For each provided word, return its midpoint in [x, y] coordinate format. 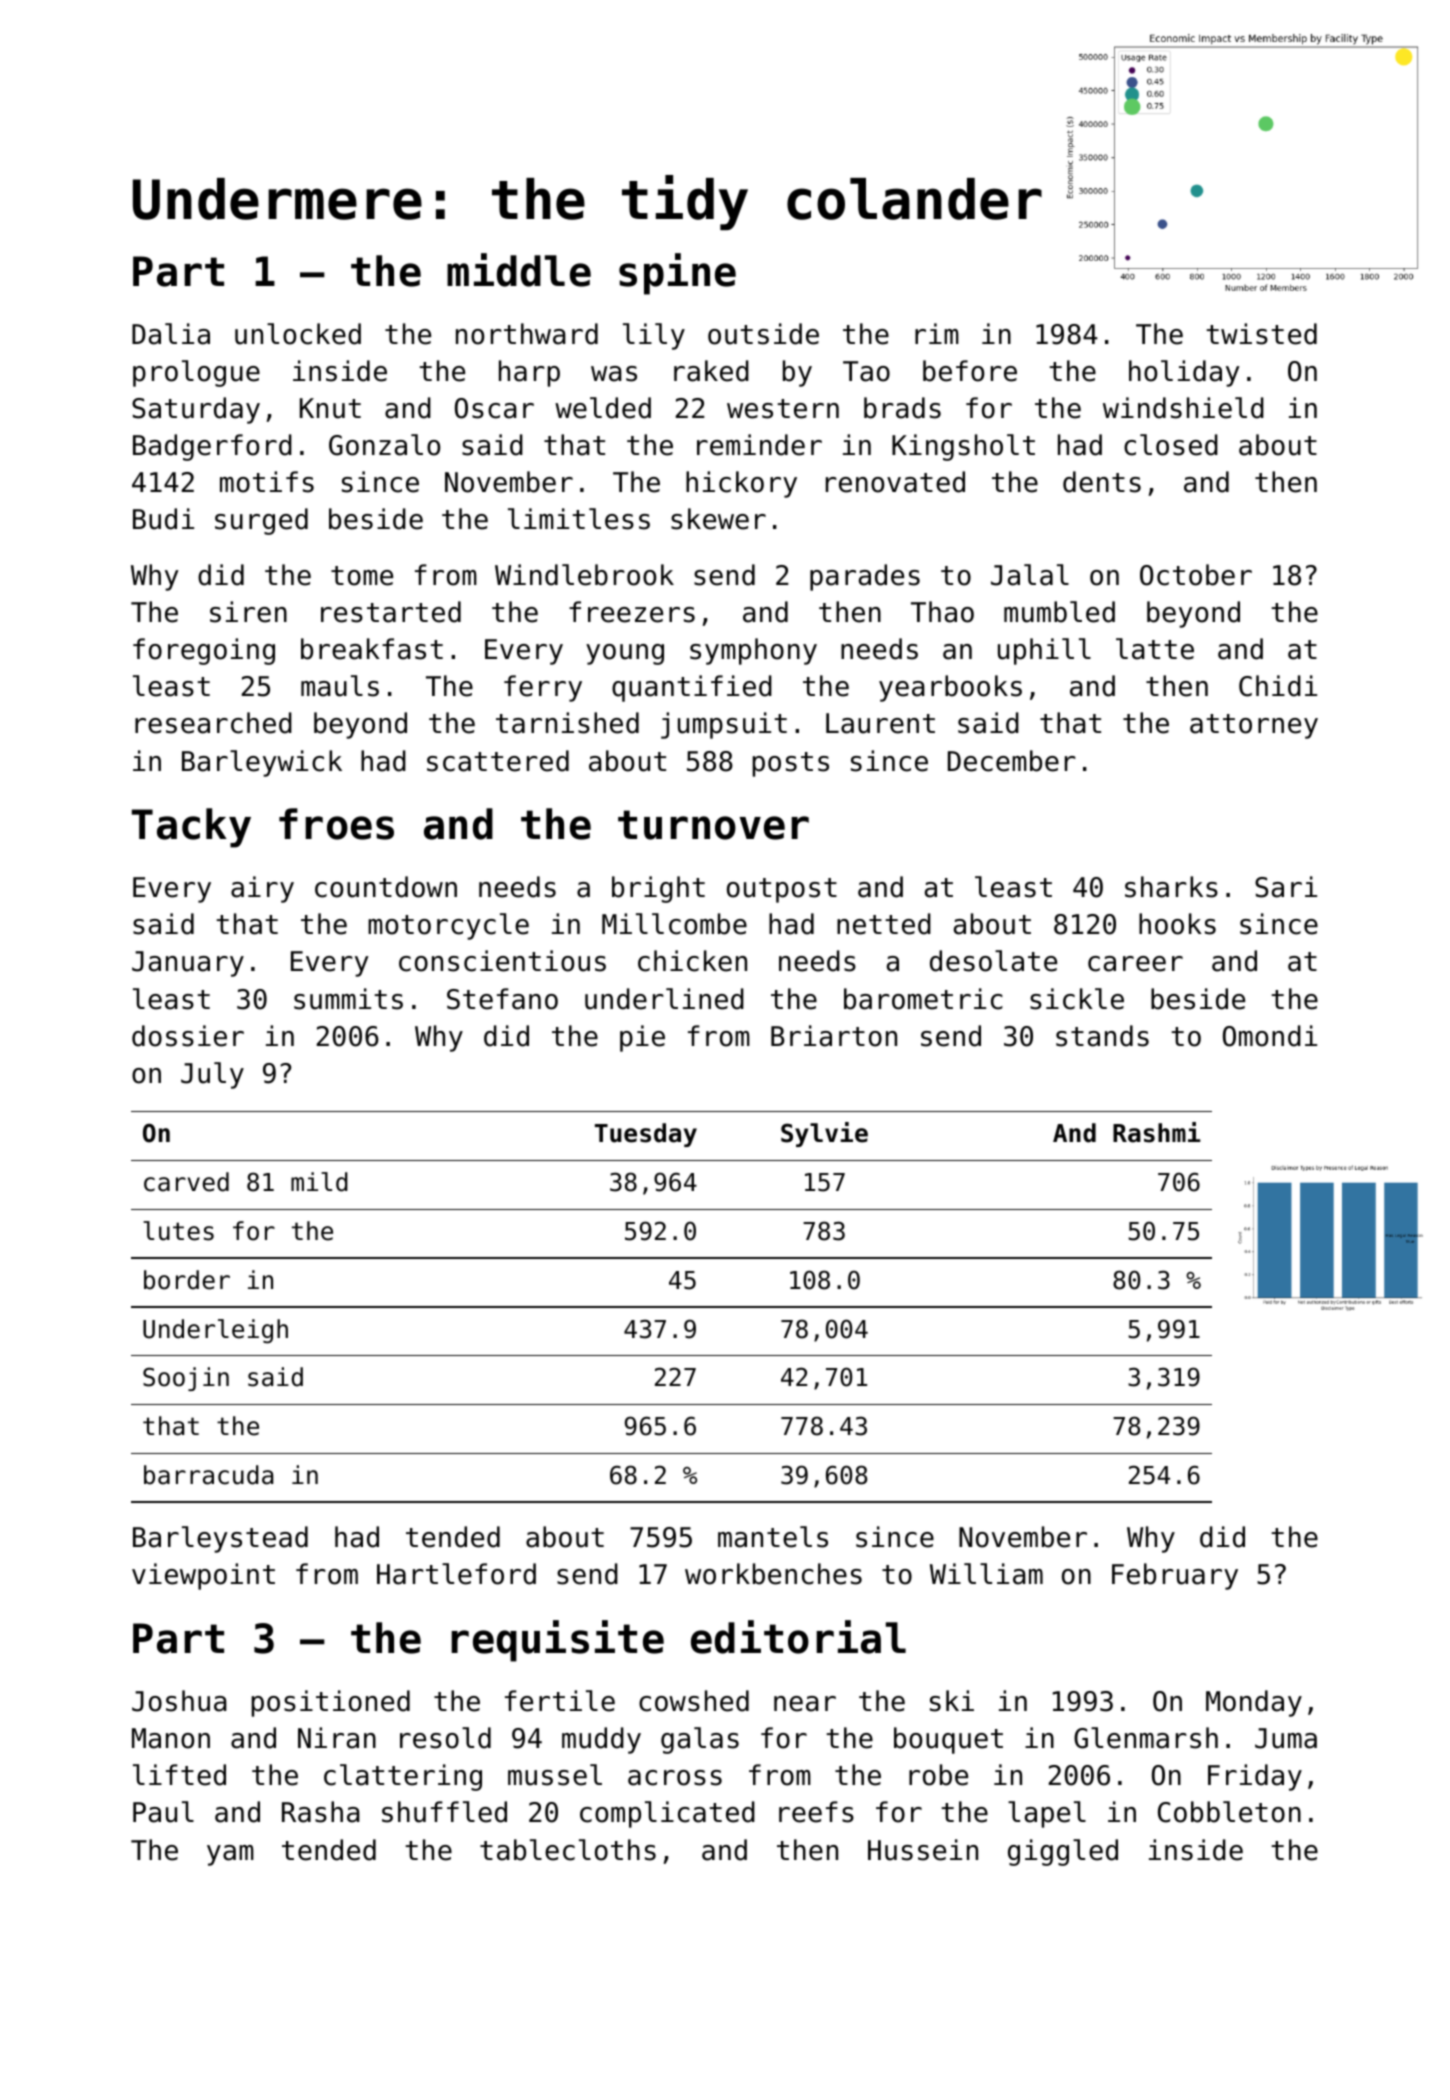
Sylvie [824, 1134]
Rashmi [1157, 1132]
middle [519, 270]
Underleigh [215, 1331]
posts [790, 764]
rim [937, 333]
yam [230, 1855]
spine [677, 274]
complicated [667, 1814]
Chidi [1278, 686]
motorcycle [448, 926]
